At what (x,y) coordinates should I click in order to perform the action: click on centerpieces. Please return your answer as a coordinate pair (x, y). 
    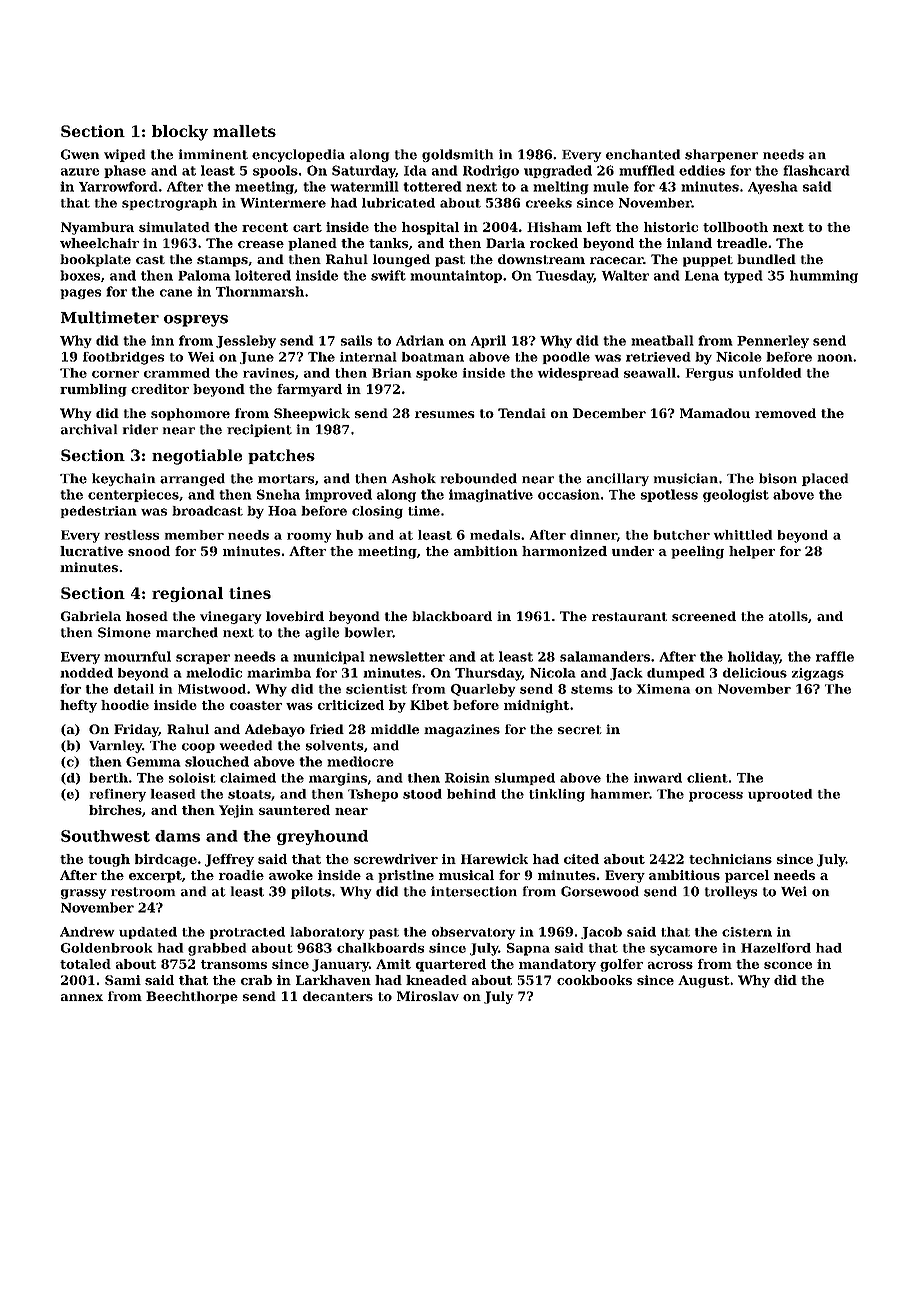
    Looking at the image, I should click on (133, 495).
